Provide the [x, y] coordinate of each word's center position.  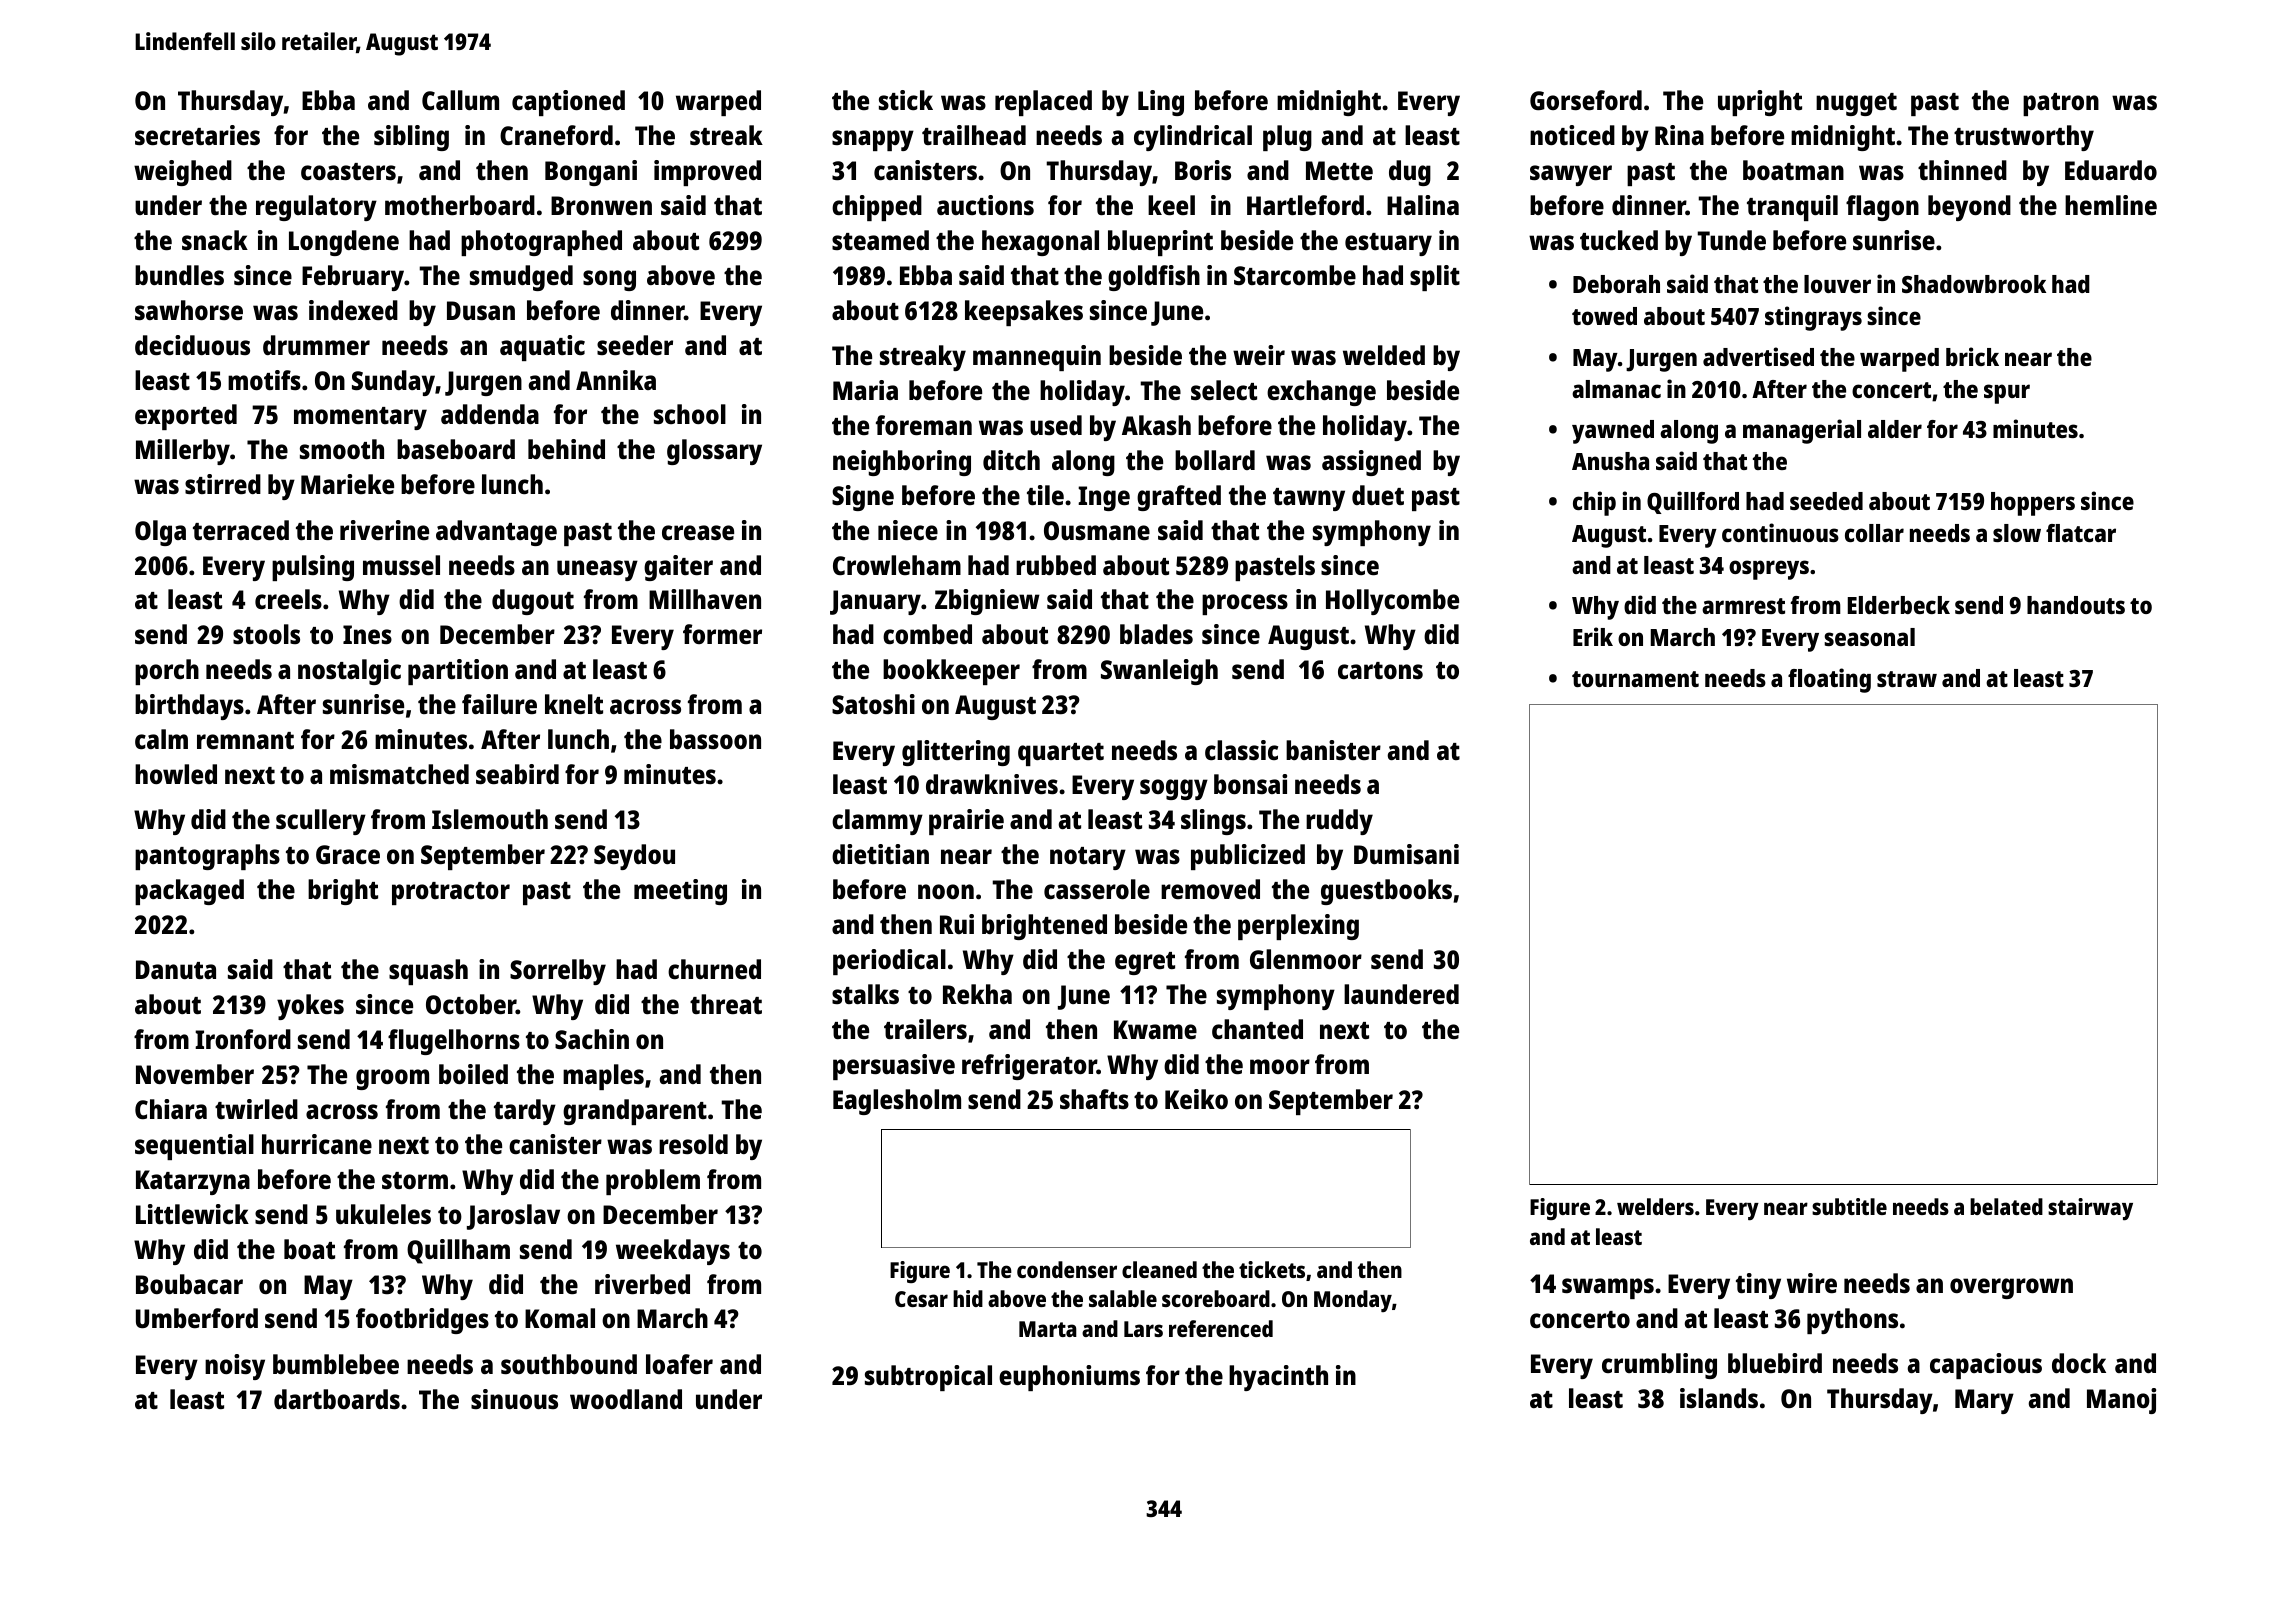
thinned [1962, 170]
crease [698, 533]
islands [1719, 1398]
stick [906, 100]
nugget [1856, 104]
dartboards [337, 1399]
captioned [568, 103]
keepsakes [1024, 313]
